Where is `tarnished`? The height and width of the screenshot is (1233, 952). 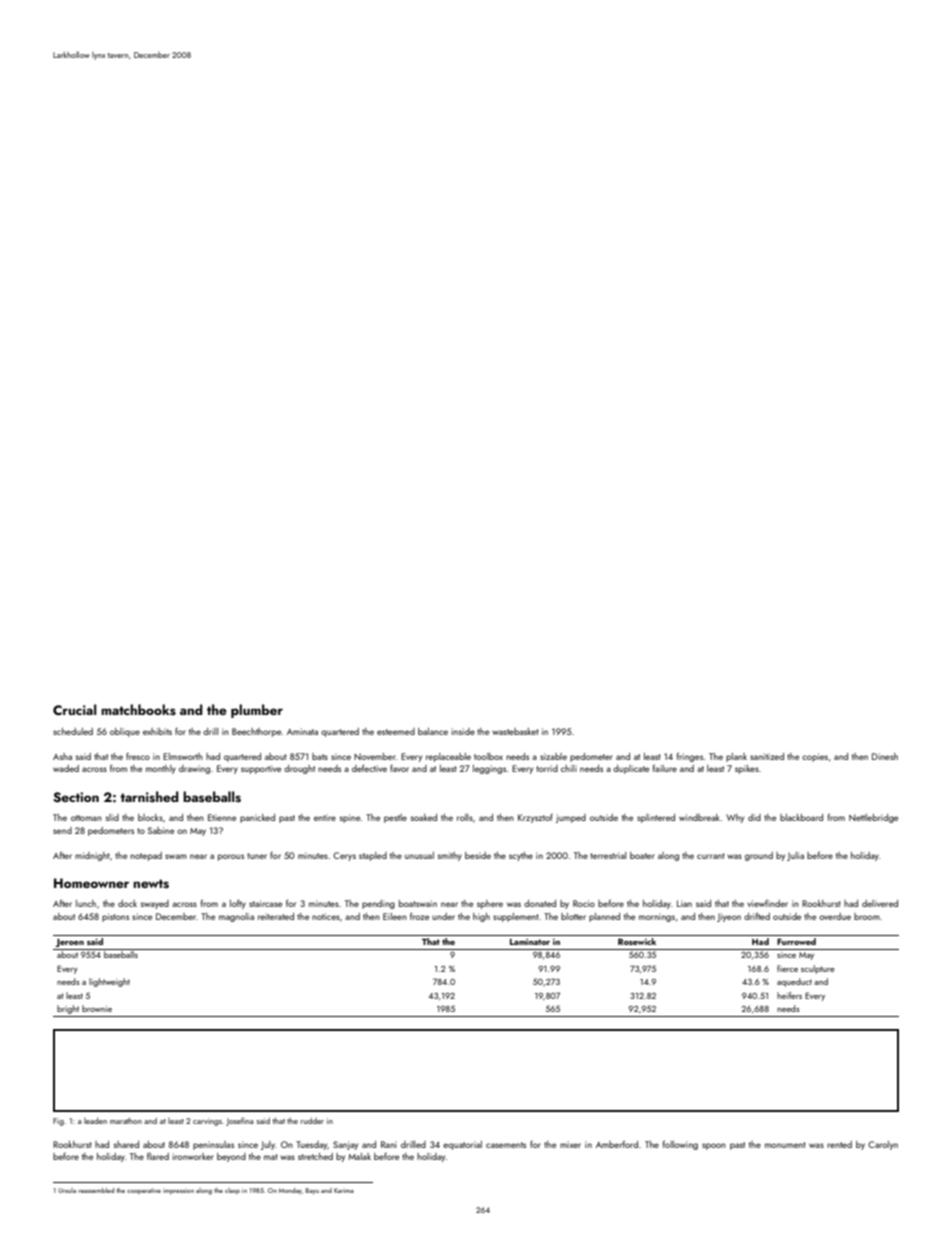 tarnished is located at coordinates (149, 796).
